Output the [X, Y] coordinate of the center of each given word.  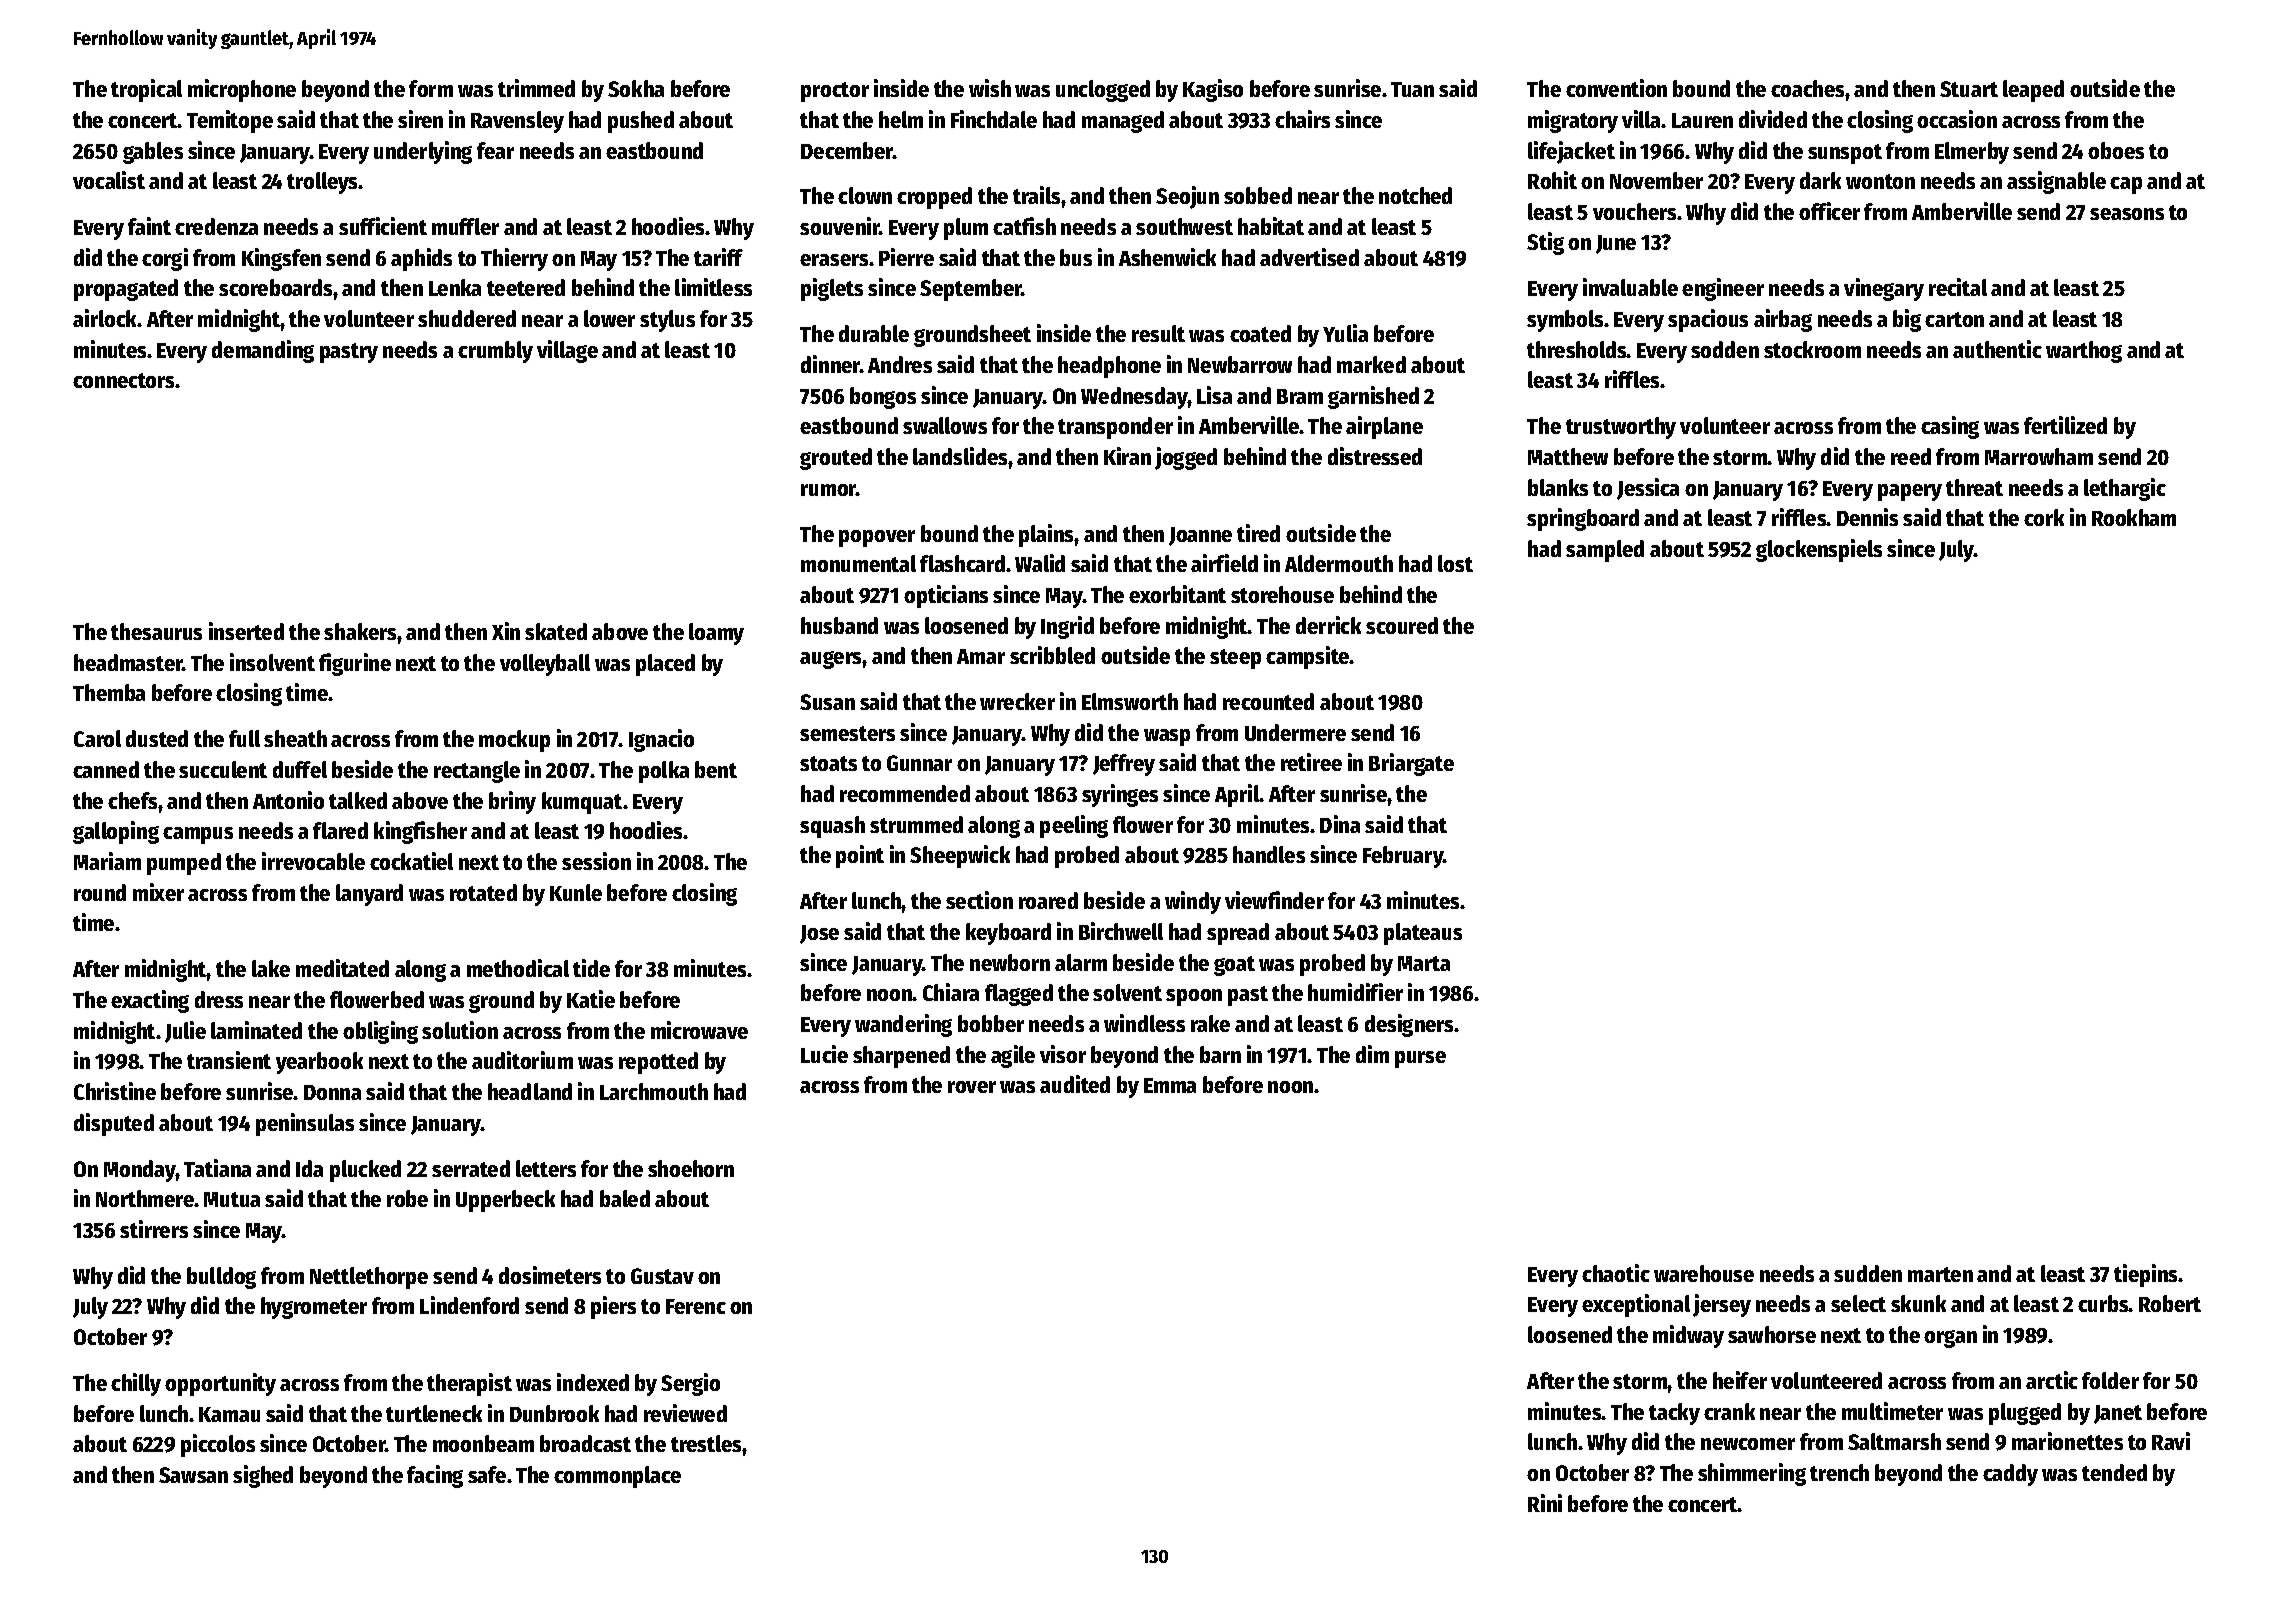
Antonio [288, 800]
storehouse [1282, 594]
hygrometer [314, 1308]
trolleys [323, 183]
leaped [2033, 91]
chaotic [1616, 1273]
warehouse [1704, 1273]
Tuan [1412, 89]
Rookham [2134, 517]
